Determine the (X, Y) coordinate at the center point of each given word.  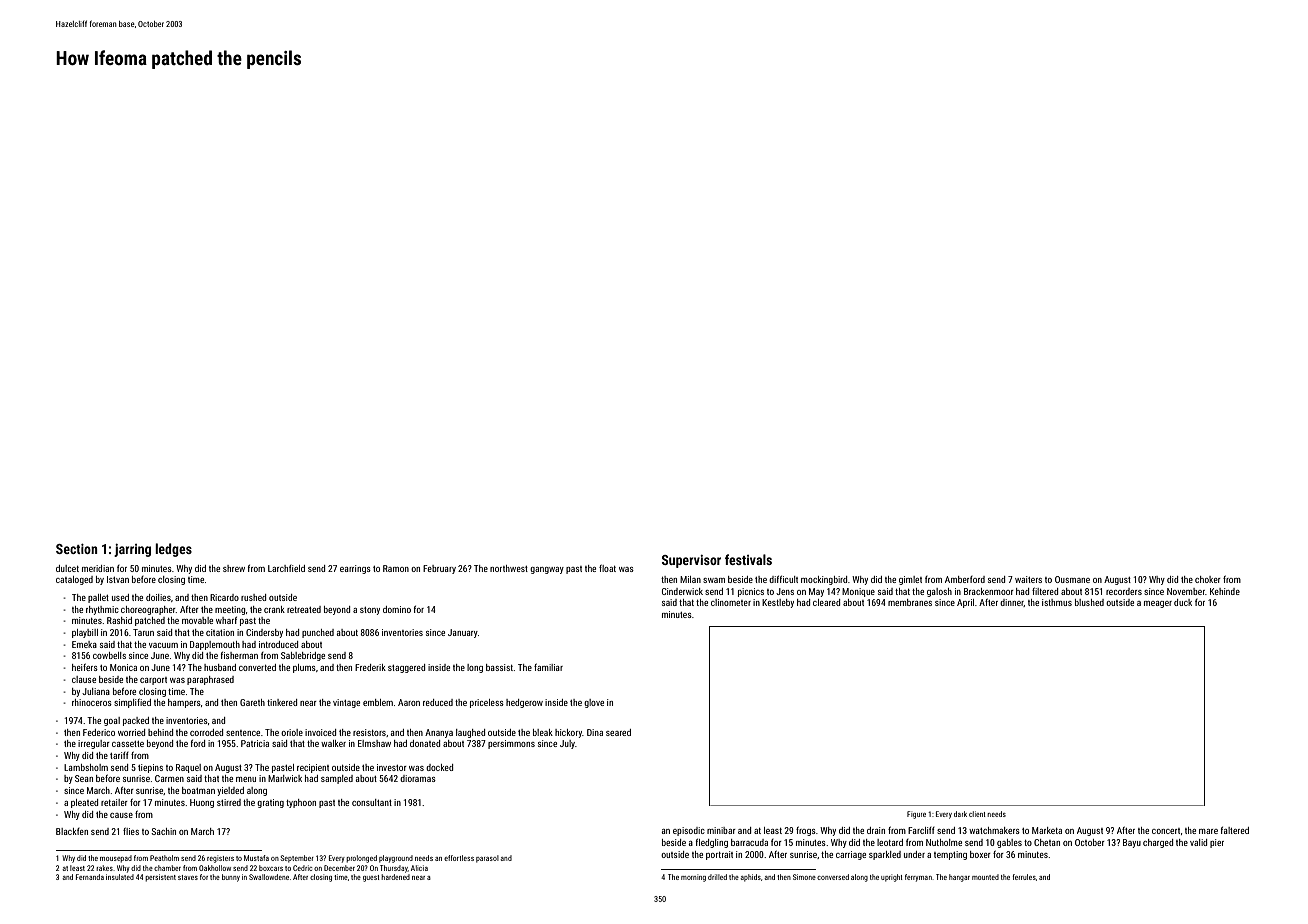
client (977, 814)
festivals (748, 559)
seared (618, 732)
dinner (1012, 603)
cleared (826, 602)
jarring (132, 550)
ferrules (1024, 877)
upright (891, 878)
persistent (160, 878)
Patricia (255, 743)
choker (1208, 579)
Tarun (143, 632)
